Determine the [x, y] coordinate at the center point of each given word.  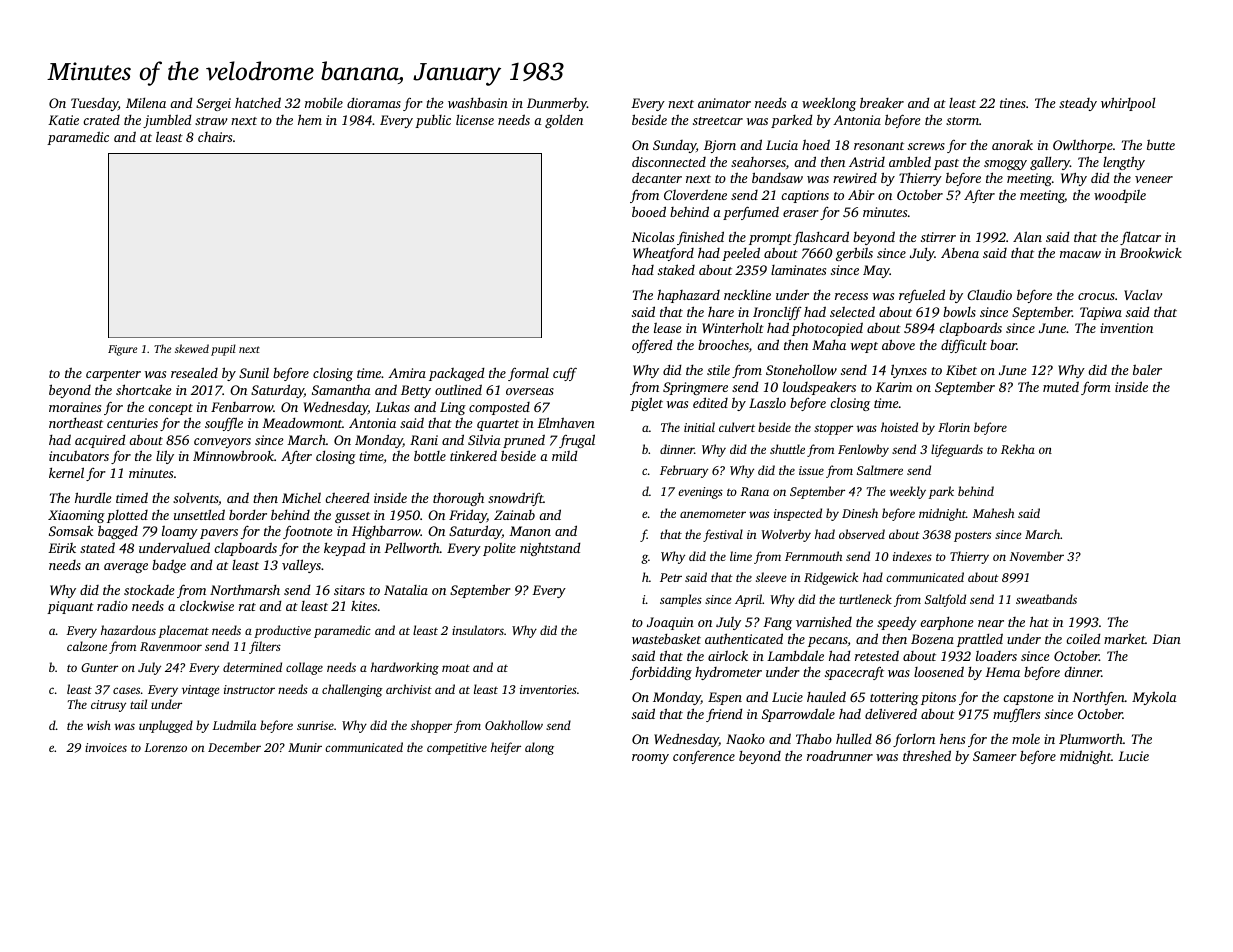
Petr [671, 577]
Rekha [1018, 449]
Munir [305, 747]
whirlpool [1128, 104]
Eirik [62, 548]
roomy [650, 759]
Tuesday [94, 104]
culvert [737, 427]
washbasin [478, 103]
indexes [912, 556]
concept [170, 409]
